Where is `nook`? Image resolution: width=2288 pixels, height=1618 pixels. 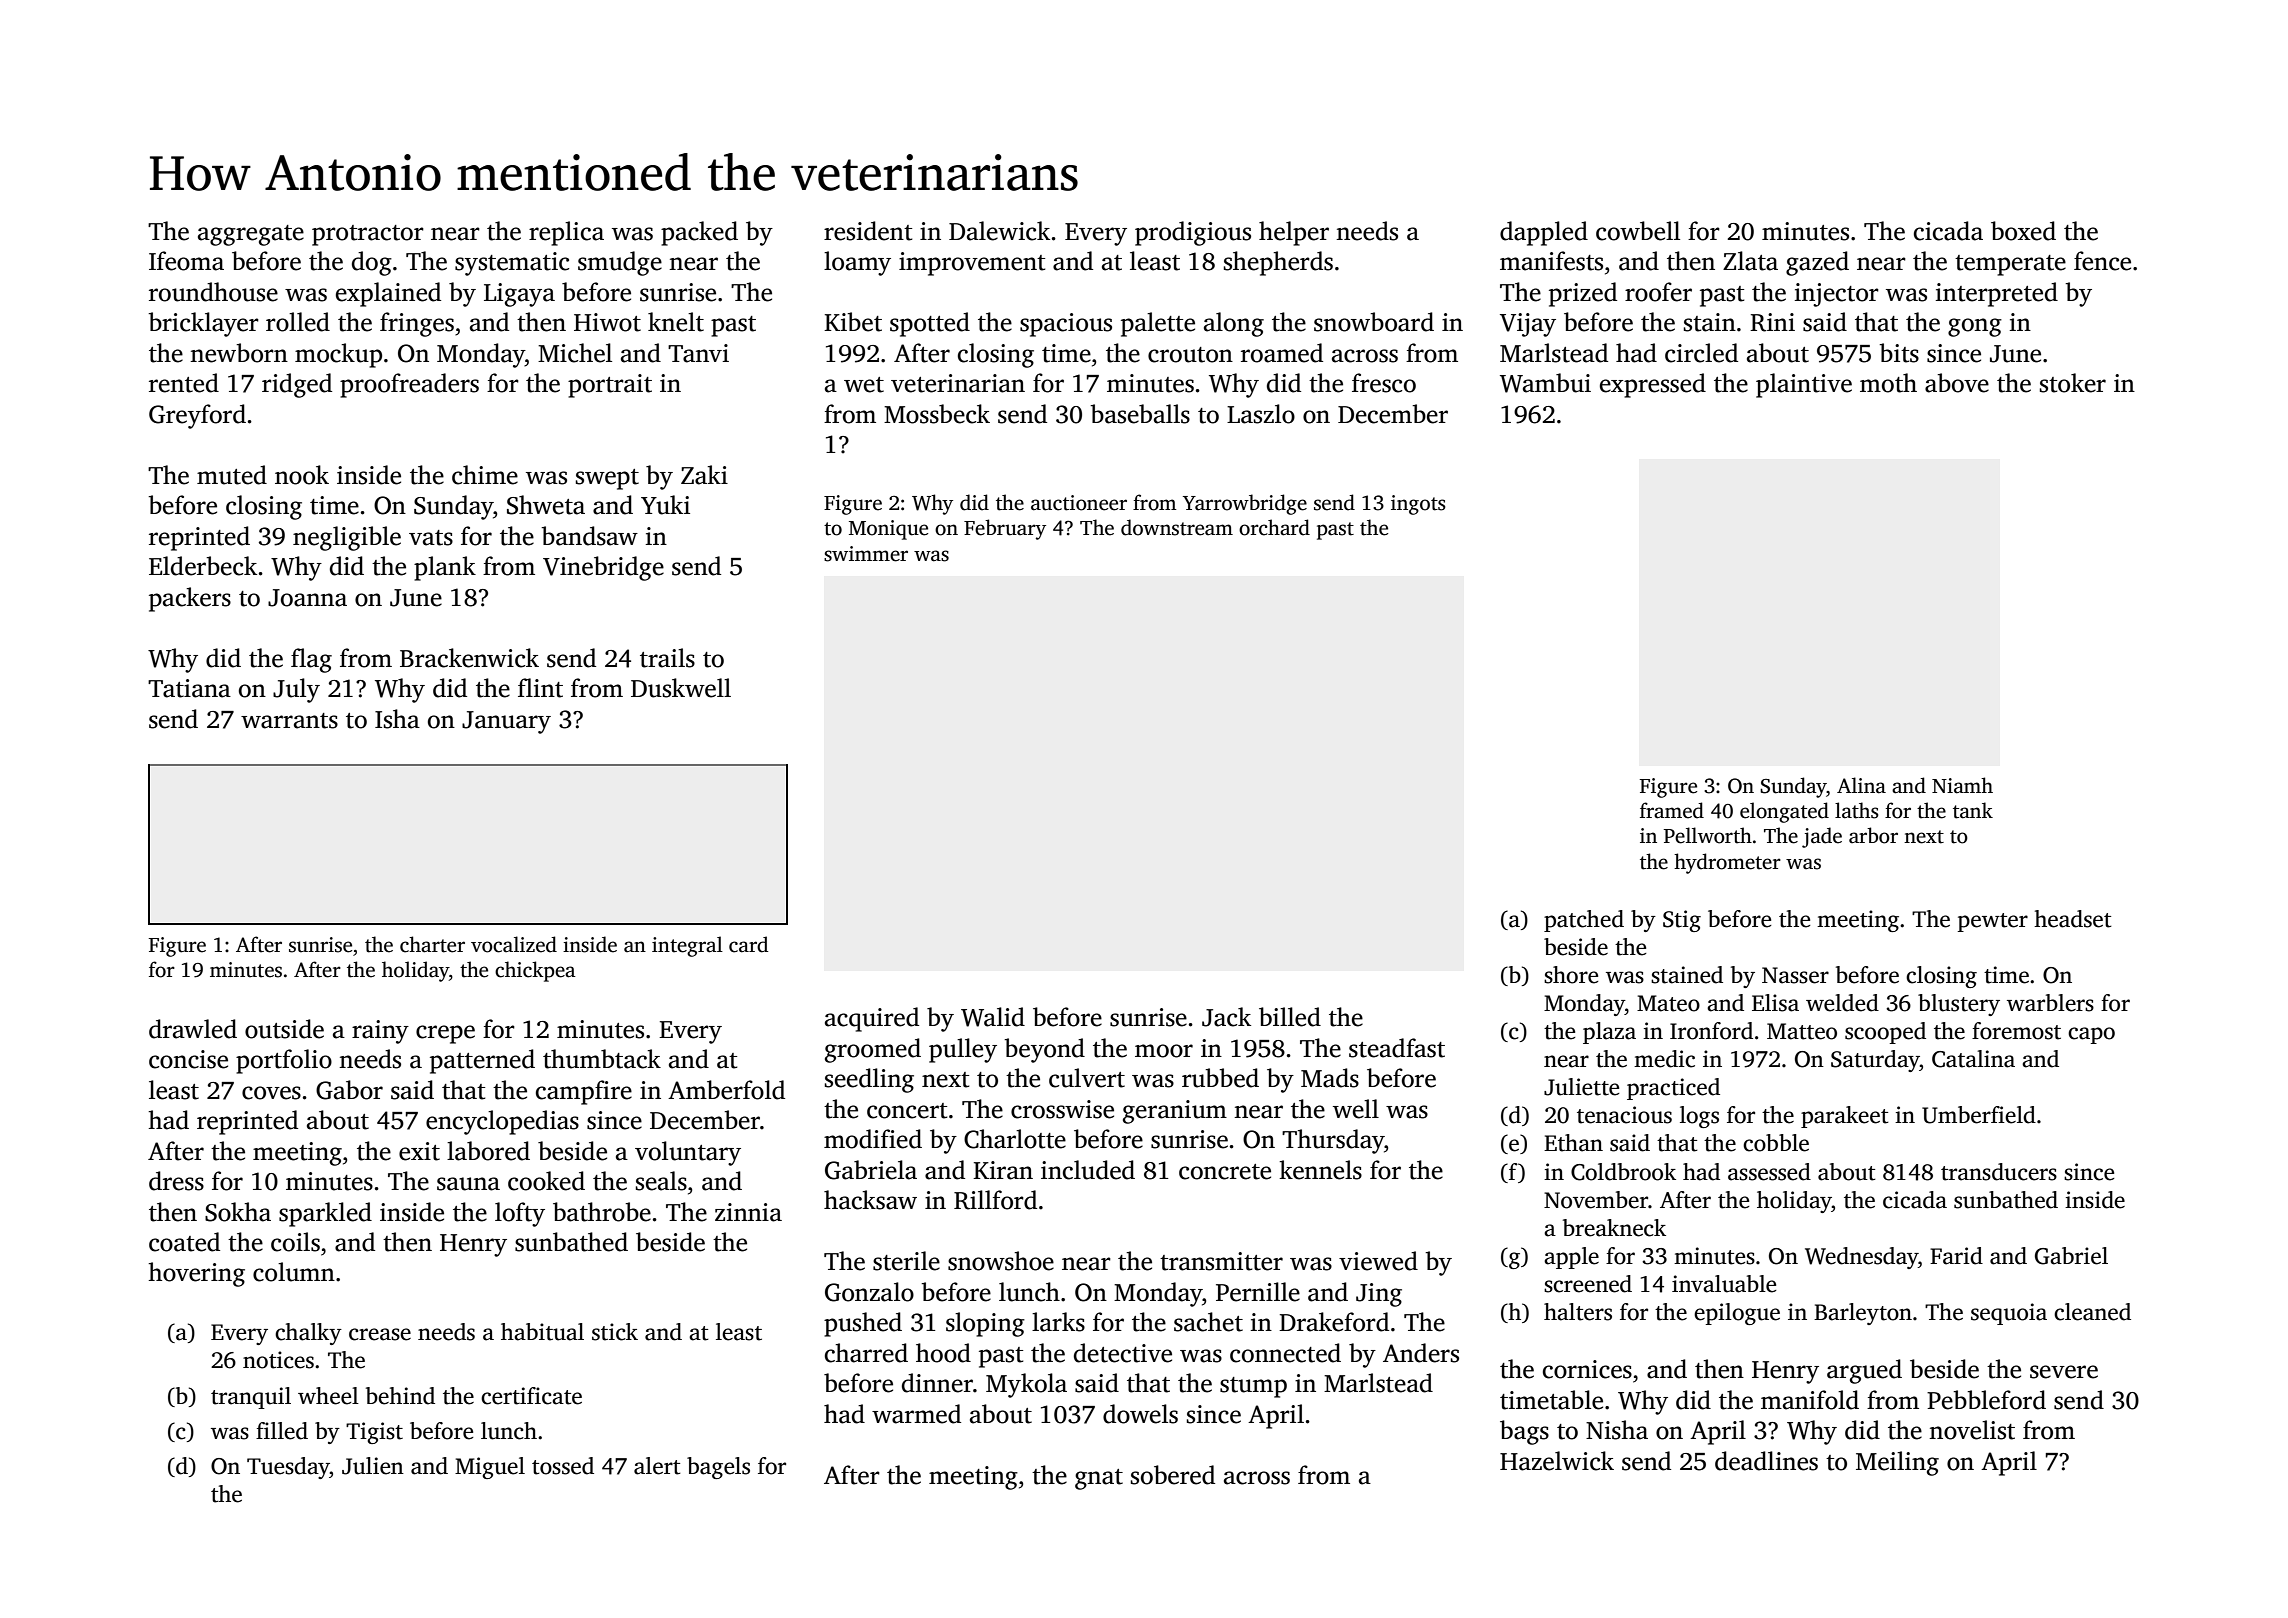 nook is located at coordinates (302, 475).
